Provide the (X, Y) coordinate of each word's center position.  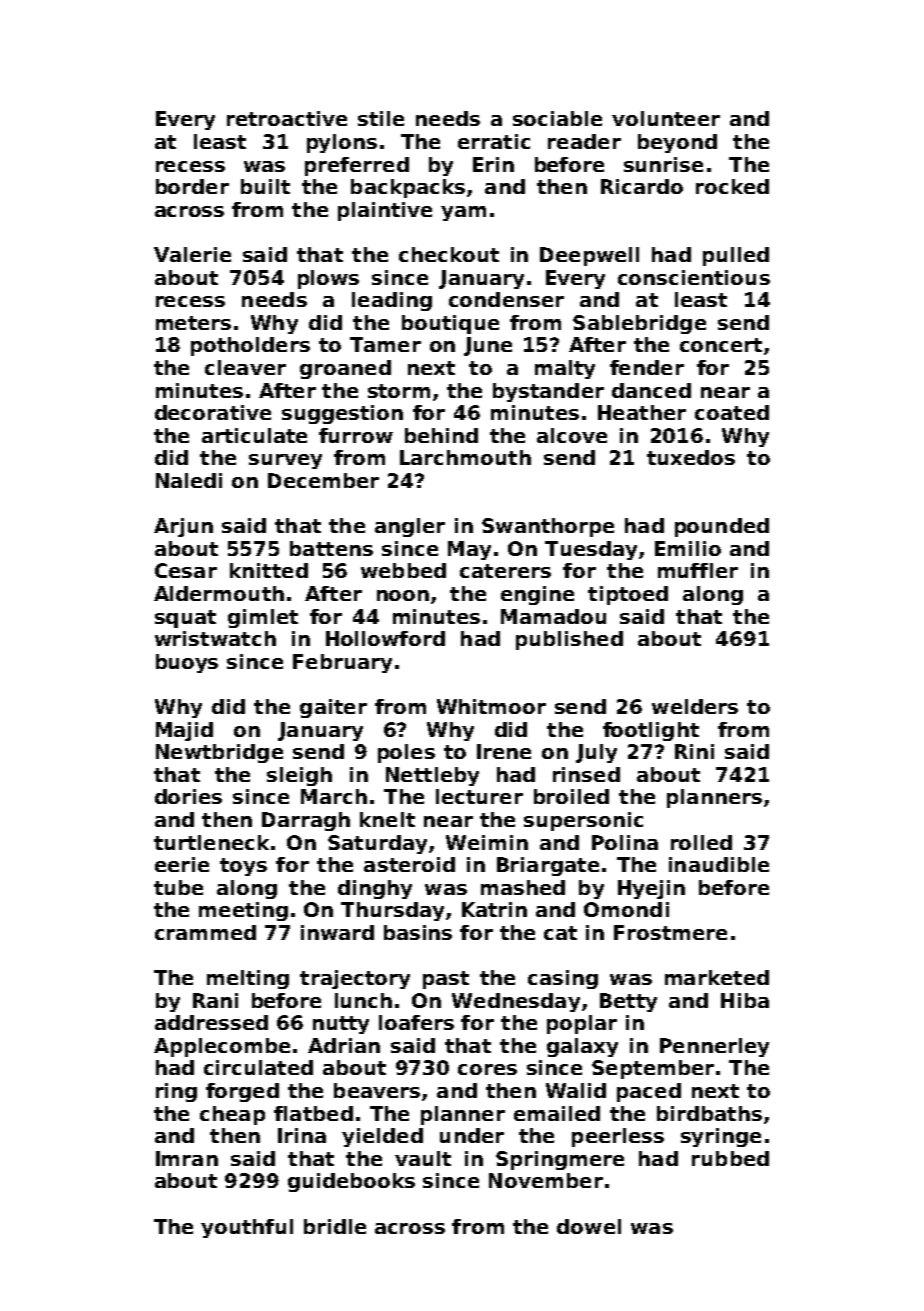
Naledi (189, 480)
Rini (694, 751)
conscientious (694, 277)
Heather (642, 412)
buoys (187, 663)
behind (441, 435)
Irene (504, 751)
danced (651, 390)
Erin (493, 164)
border (192, 186)
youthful (247, 1228)
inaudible (719, 864)
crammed (205, 932)
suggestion (342, 414)
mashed (523, 887)
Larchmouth (465, 457)
